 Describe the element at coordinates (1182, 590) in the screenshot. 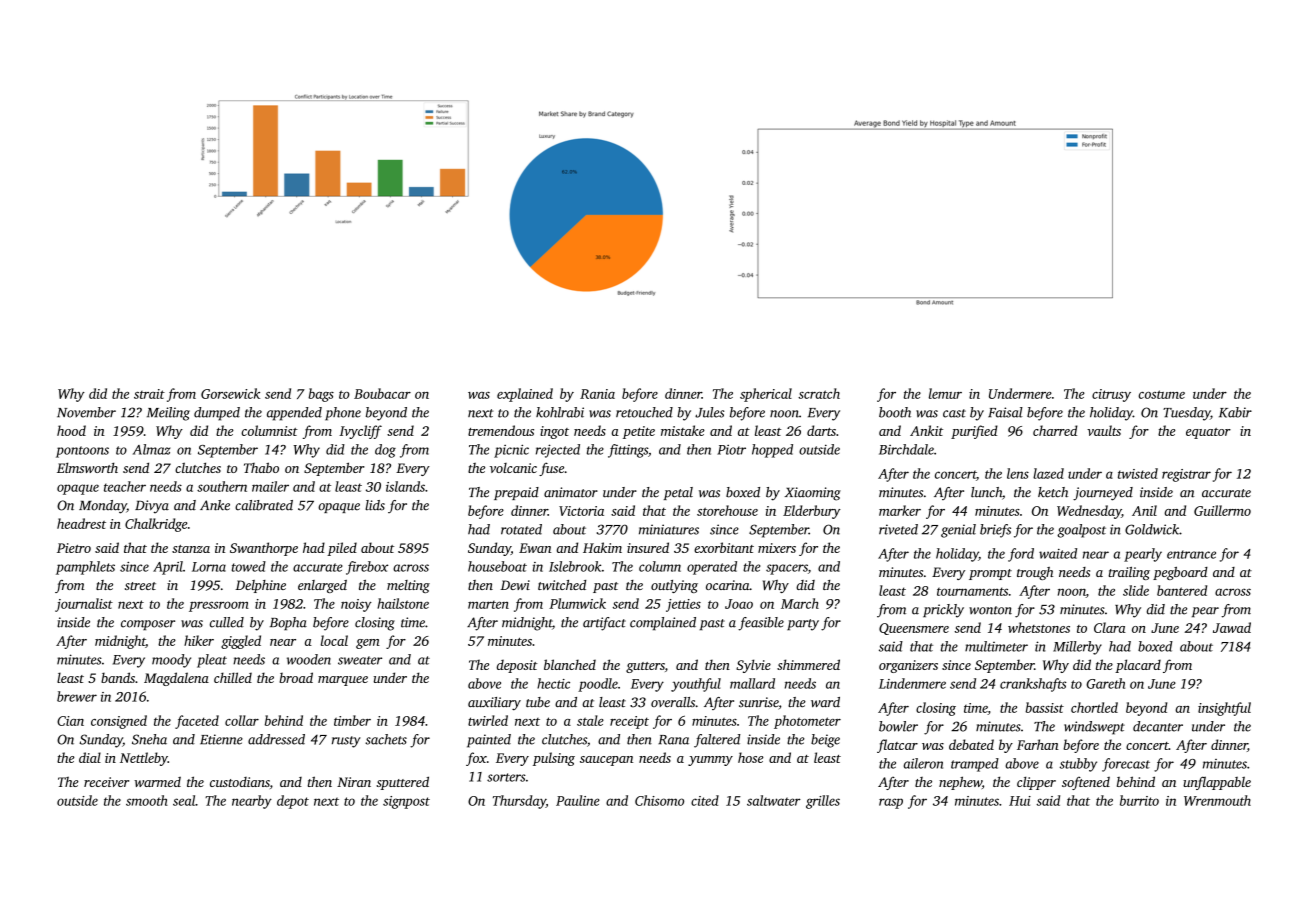

I see `bantered` at that location.
